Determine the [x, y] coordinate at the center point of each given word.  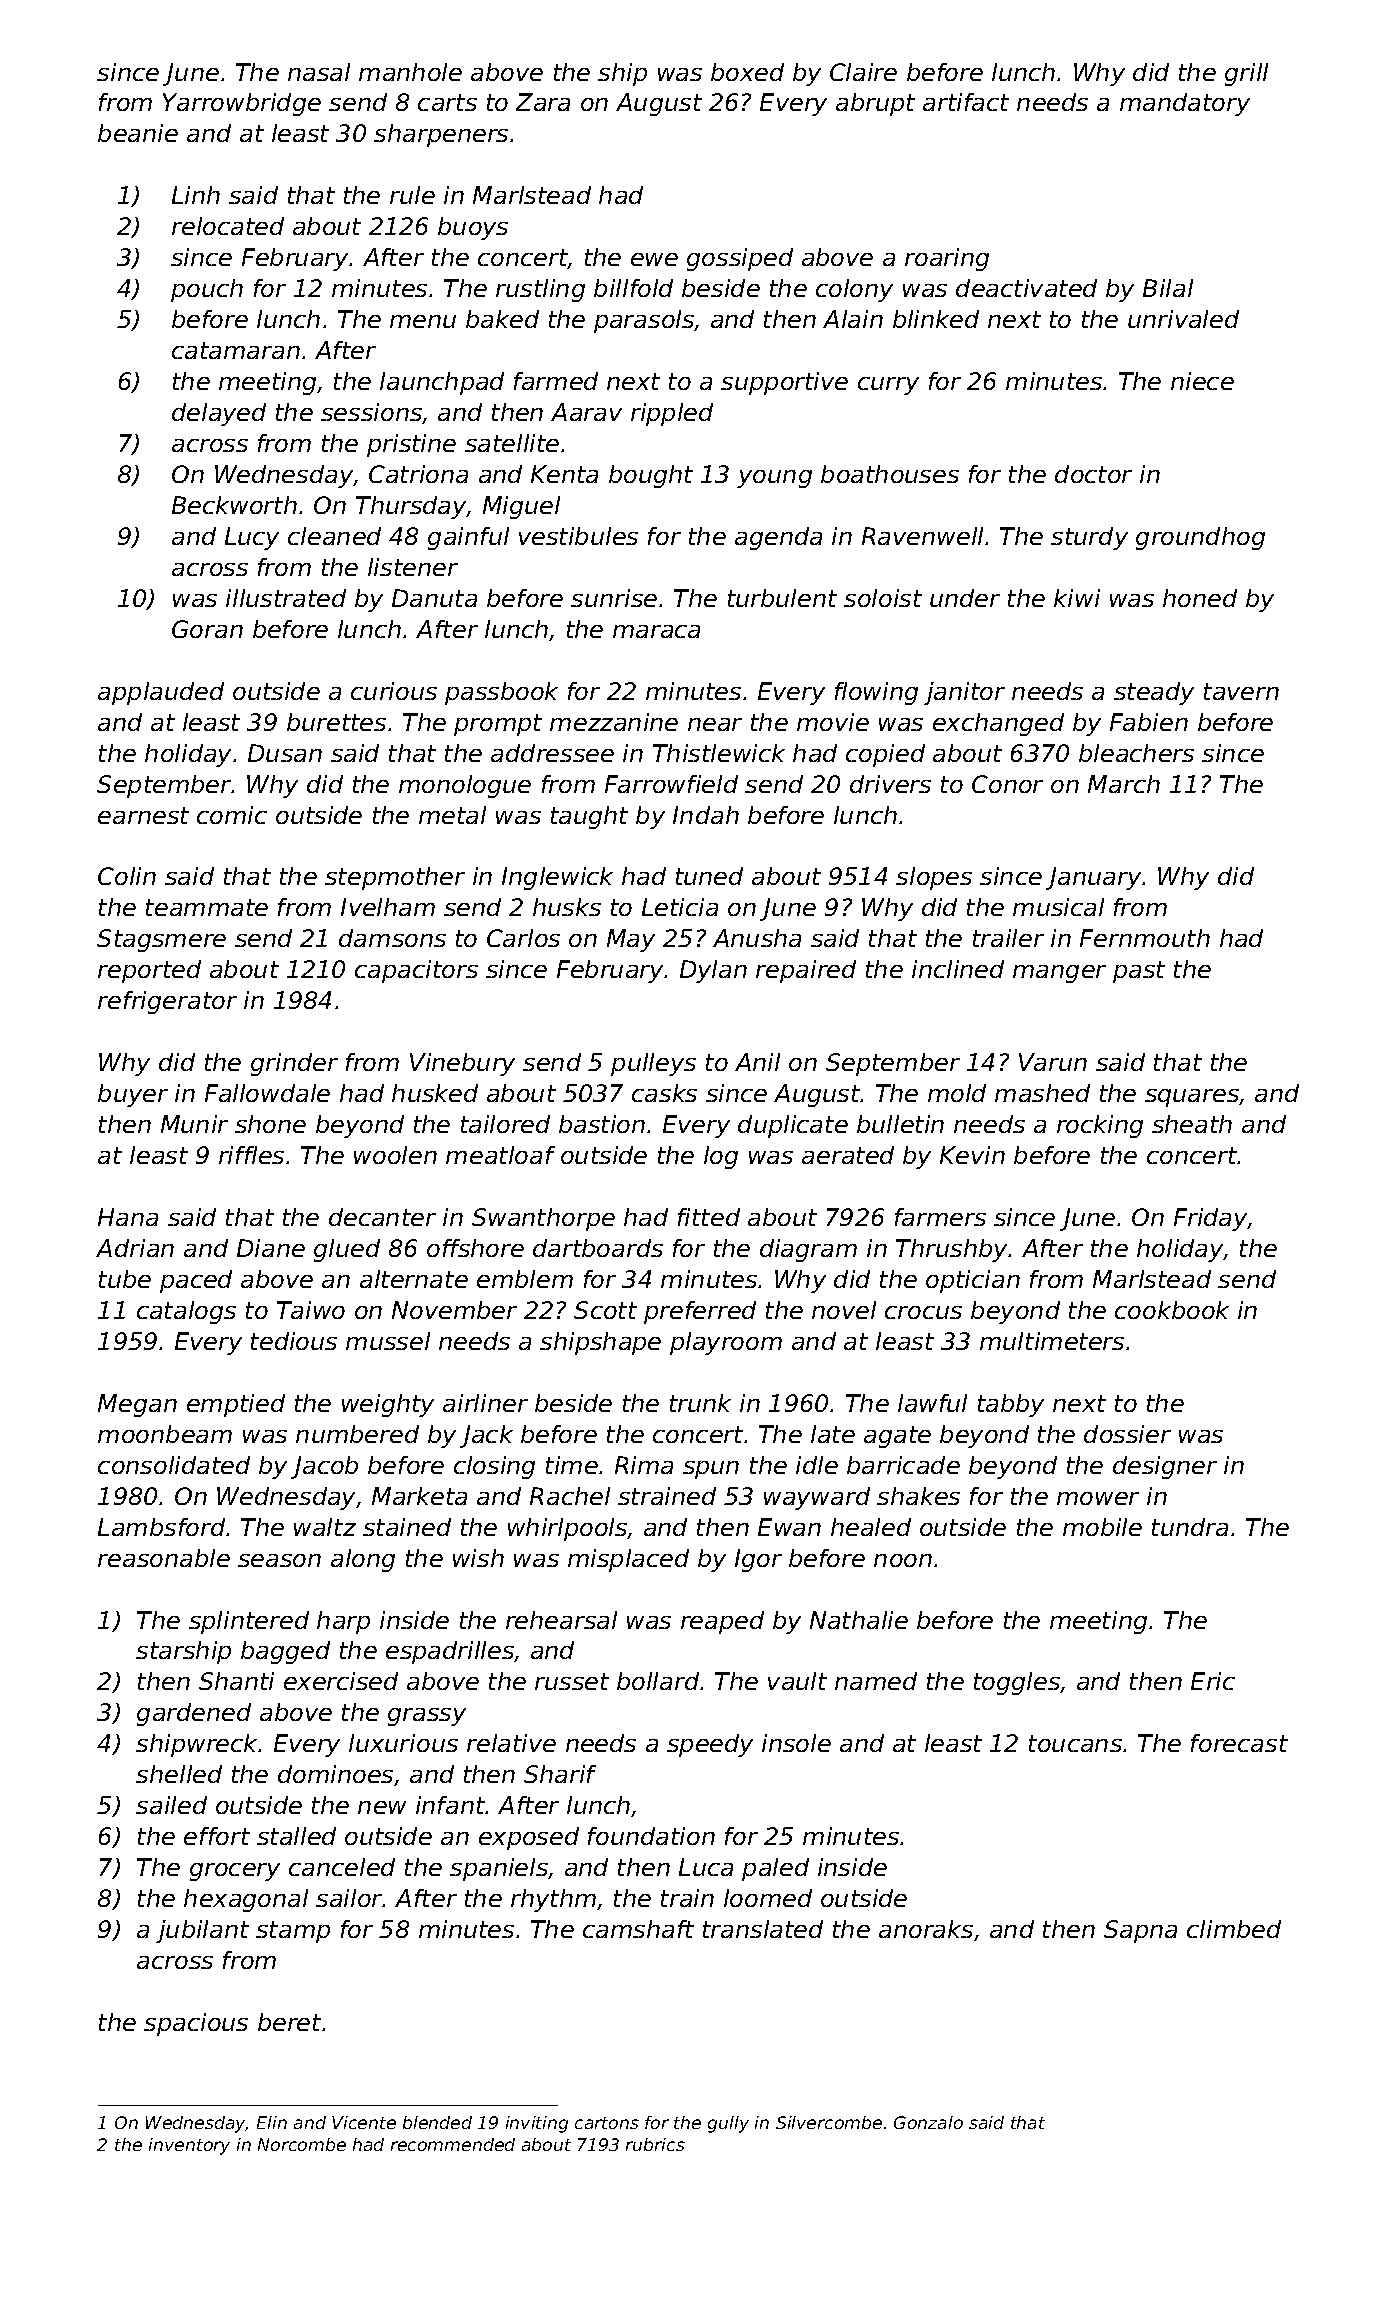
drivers [890, 784]
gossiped [740, 259]
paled [775, 1869]
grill [1246, 74]
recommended [453, 2144]
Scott [605, 1310]
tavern [1241, 691]
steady [1154, 693]
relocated [228, 226]
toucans [1075, 1743]
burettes [336, 722]
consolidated [174, 1465]
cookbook [1172, 1310]
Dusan [285, 753]
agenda [778, 538]
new [382, 1807]
